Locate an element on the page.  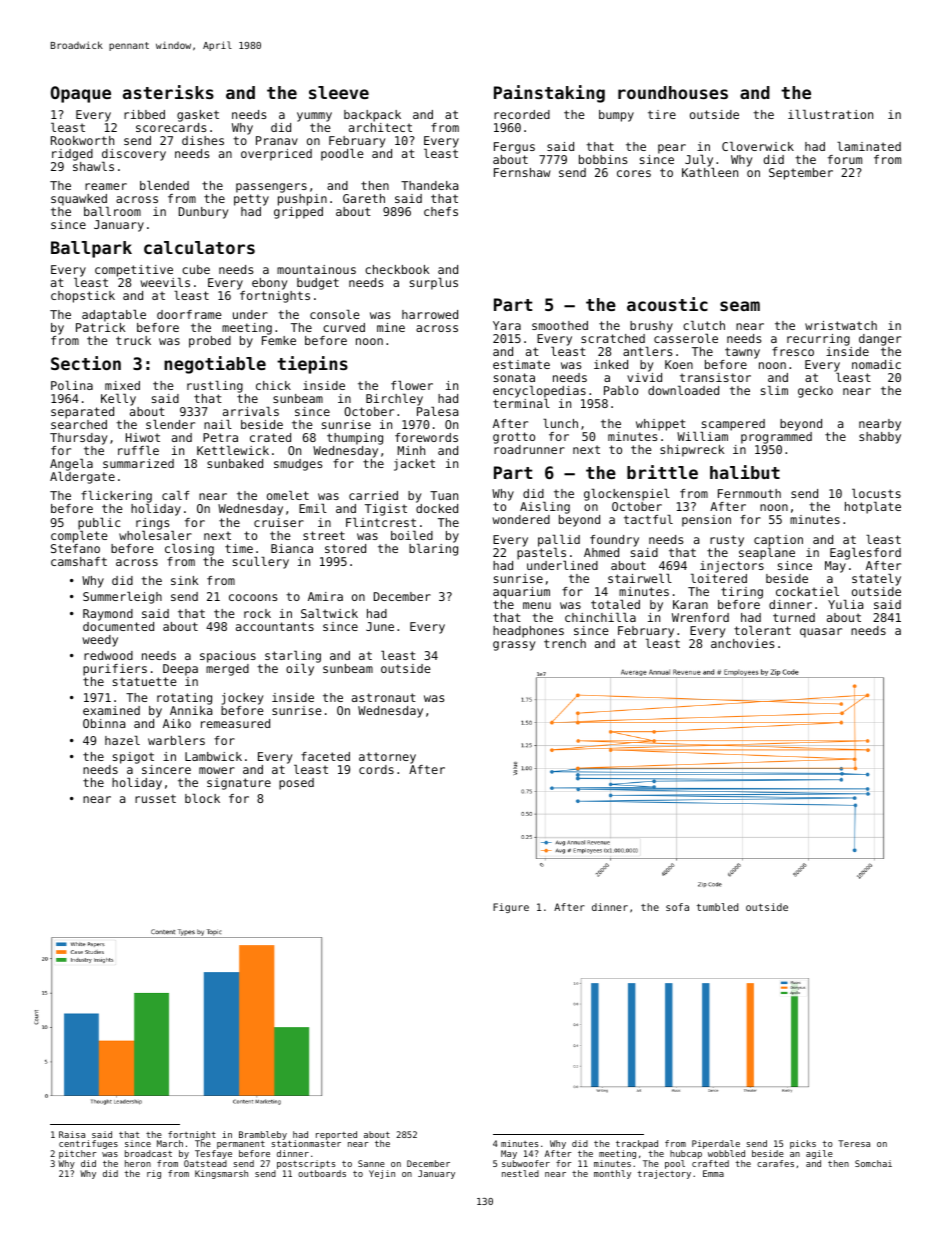
Painstaking is located at coordinates (549, 94).
